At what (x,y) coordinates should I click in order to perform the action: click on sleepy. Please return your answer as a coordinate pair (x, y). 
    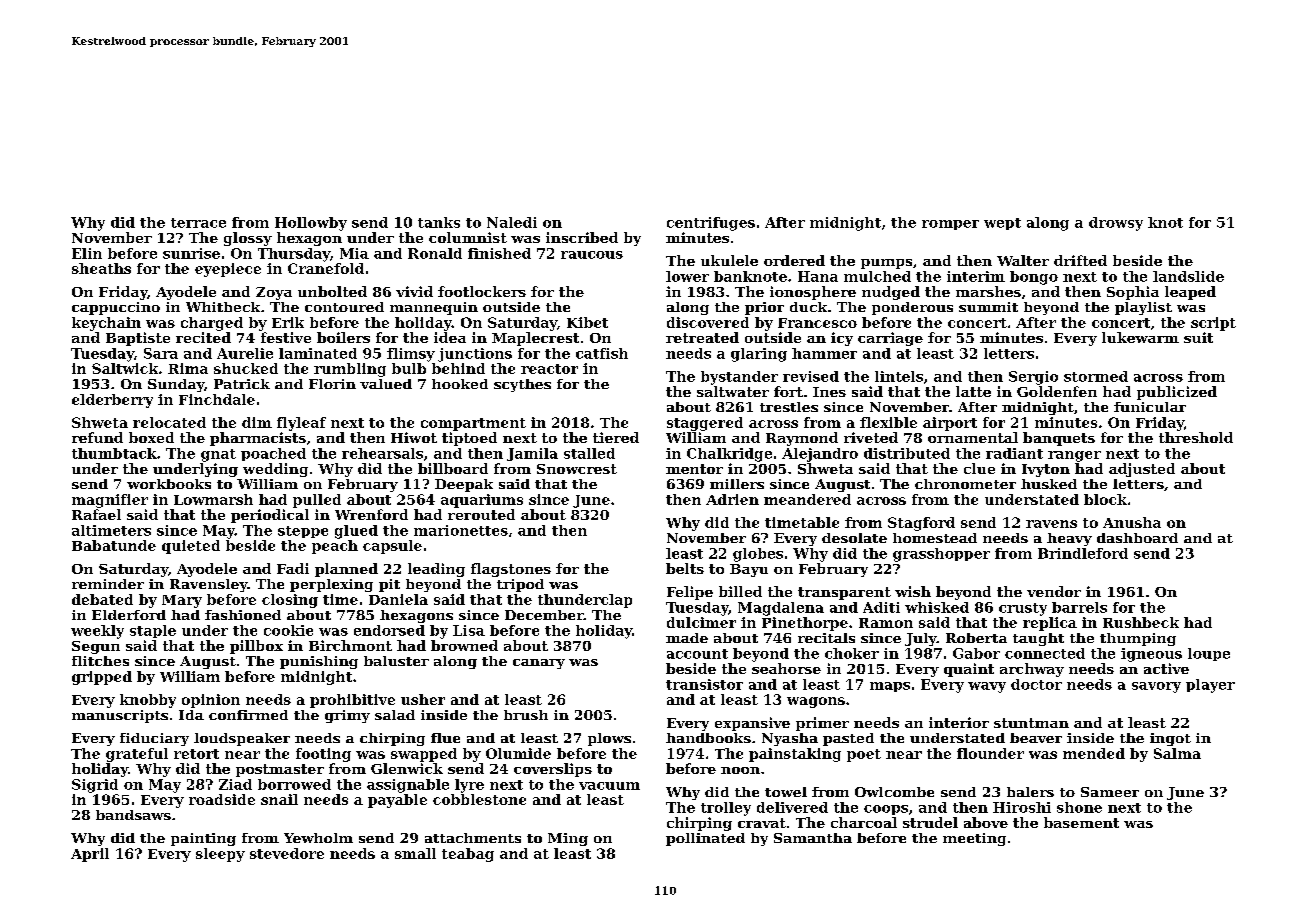
    Looking at the image, I should click on (220, 855).
